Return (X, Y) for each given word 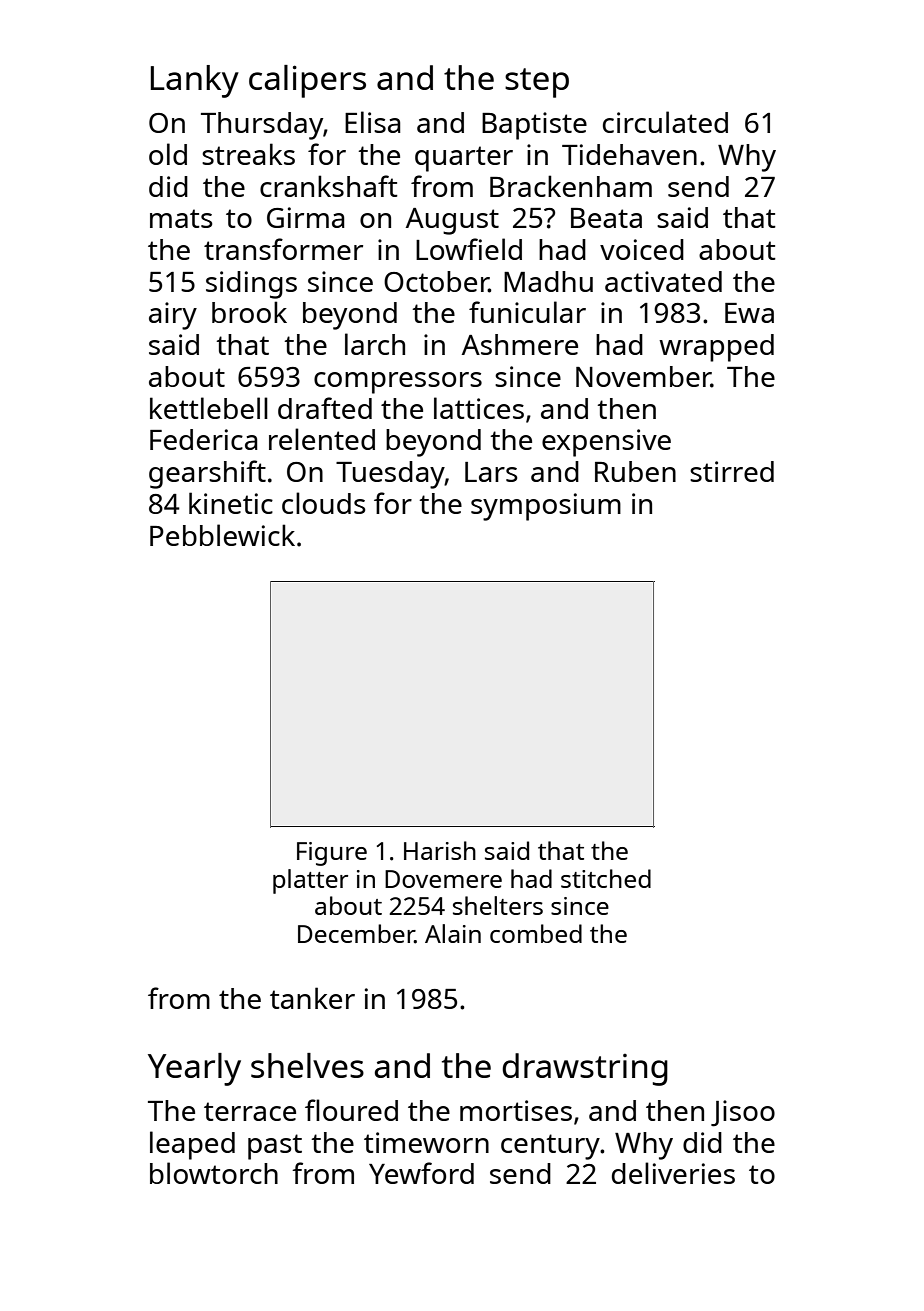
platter (310, 881)
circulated (665, 122)
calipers (307, 81)
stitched (606, 878)
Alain (453, 933)
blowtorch (214, 1173)
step (537, 83)
